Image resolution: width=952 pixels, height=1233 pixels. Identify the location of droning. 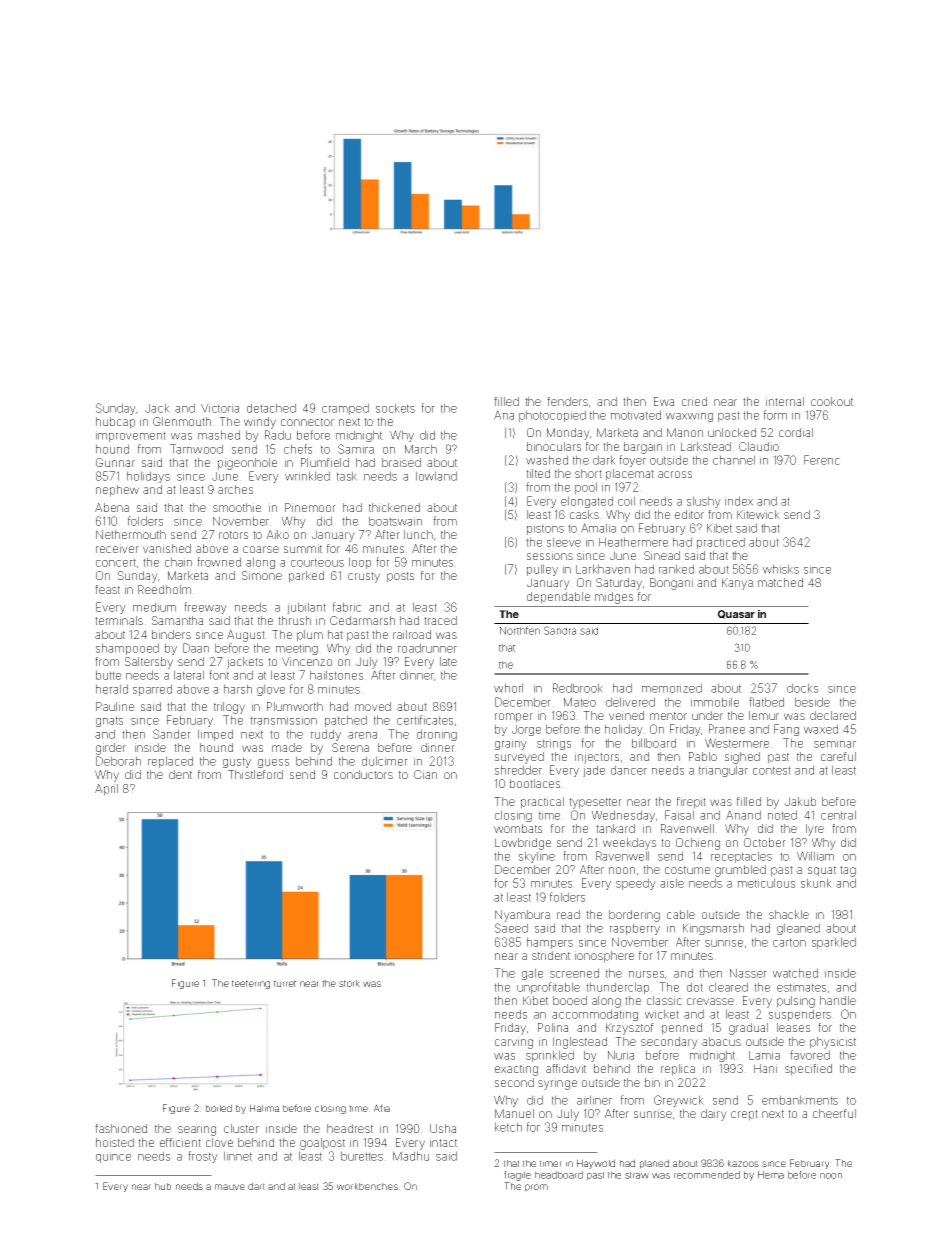
(437, 735).
